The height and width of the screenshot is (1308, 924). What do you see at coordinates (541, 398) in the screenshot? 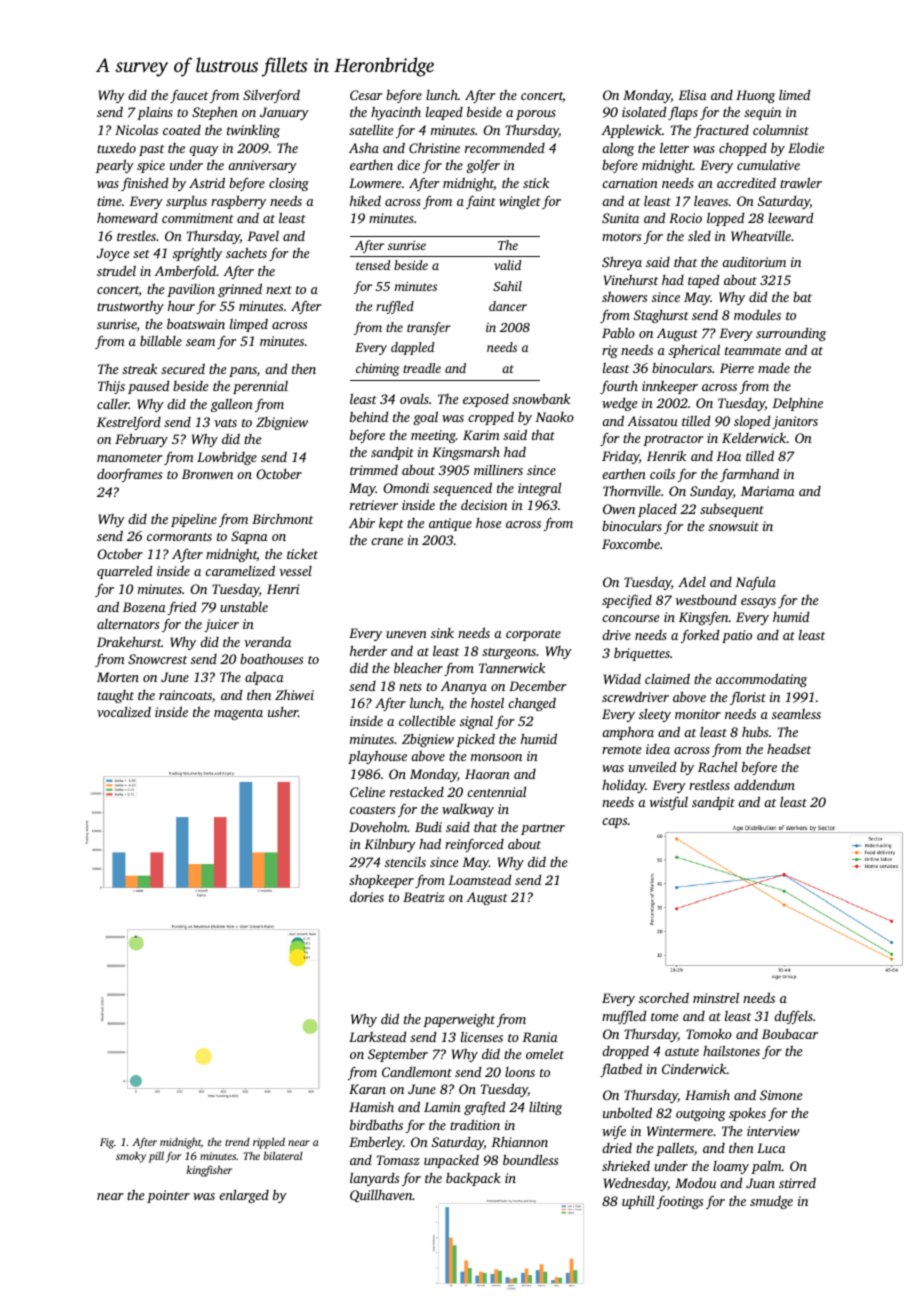
I see `snowbank` at bounding box center [541, 398].
